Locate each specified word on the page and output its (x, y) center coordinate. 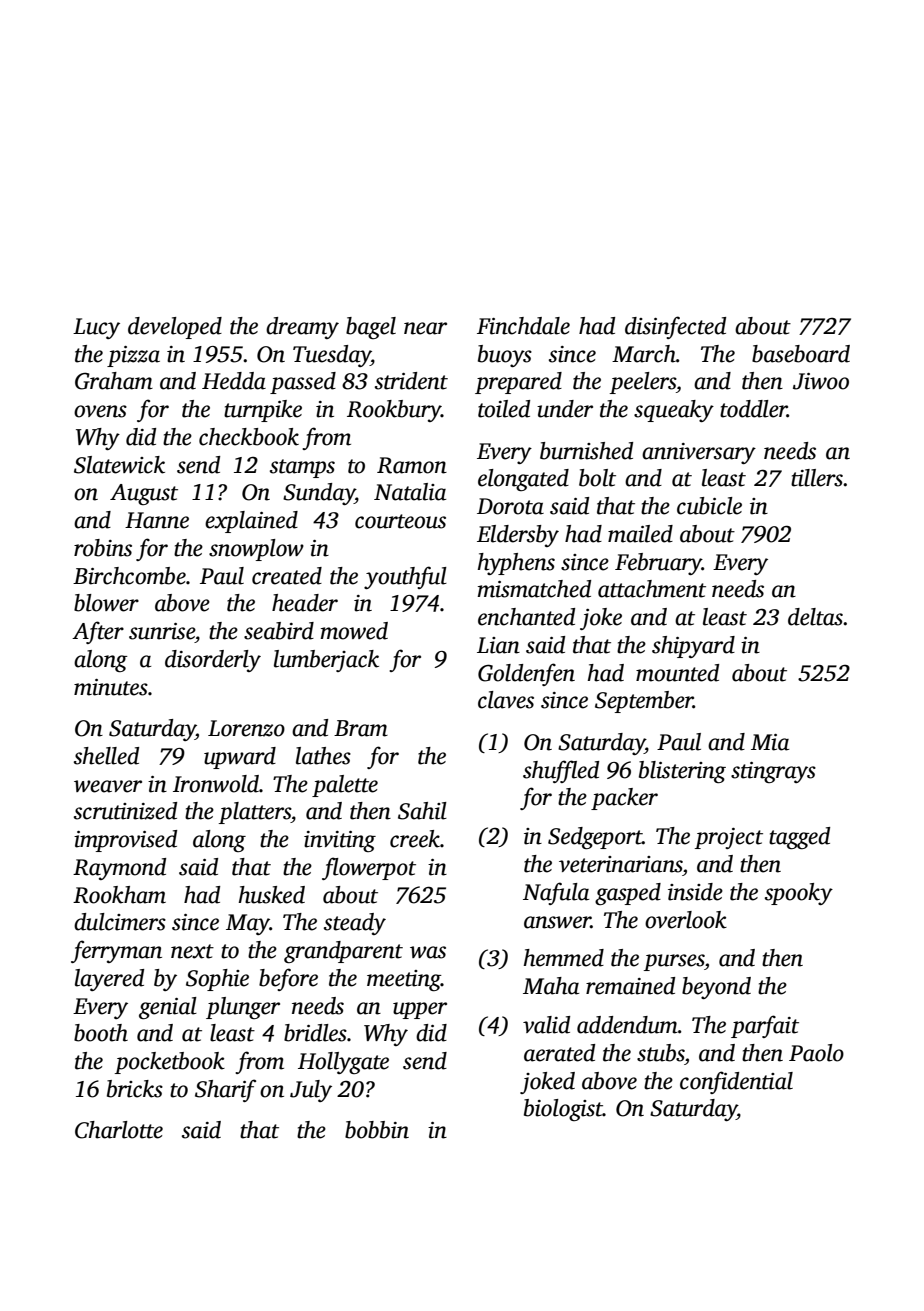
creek (415, 839)
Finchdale (523, 326)
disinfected (675, 327)
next (192, 951)
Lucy (96, 328)
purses (674, 962)
